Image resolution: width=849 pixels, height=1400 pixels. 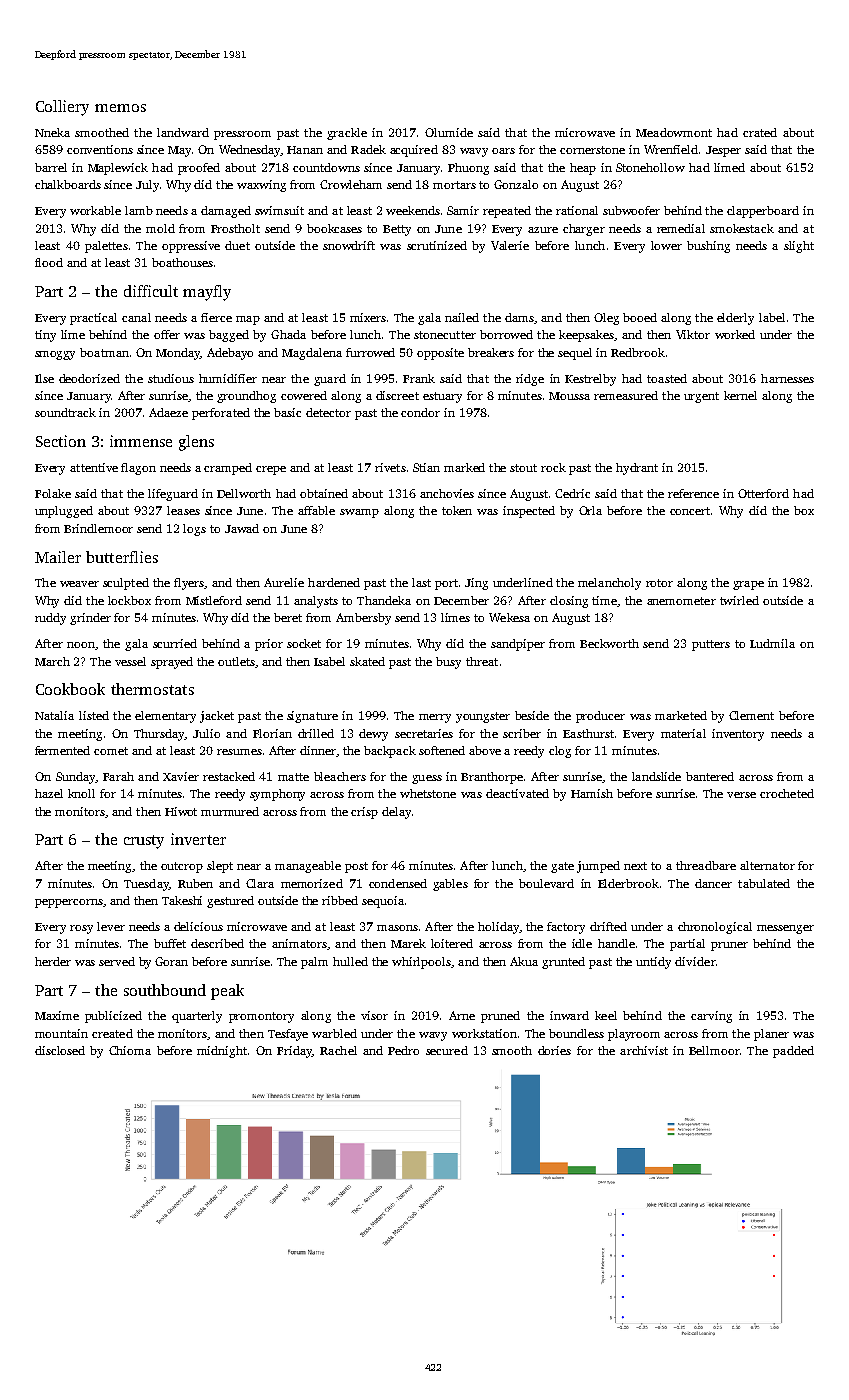 What do you see at coordinates (171, 961) in the screenshot?
I see `Goran` at bounding box center [171, 961].
